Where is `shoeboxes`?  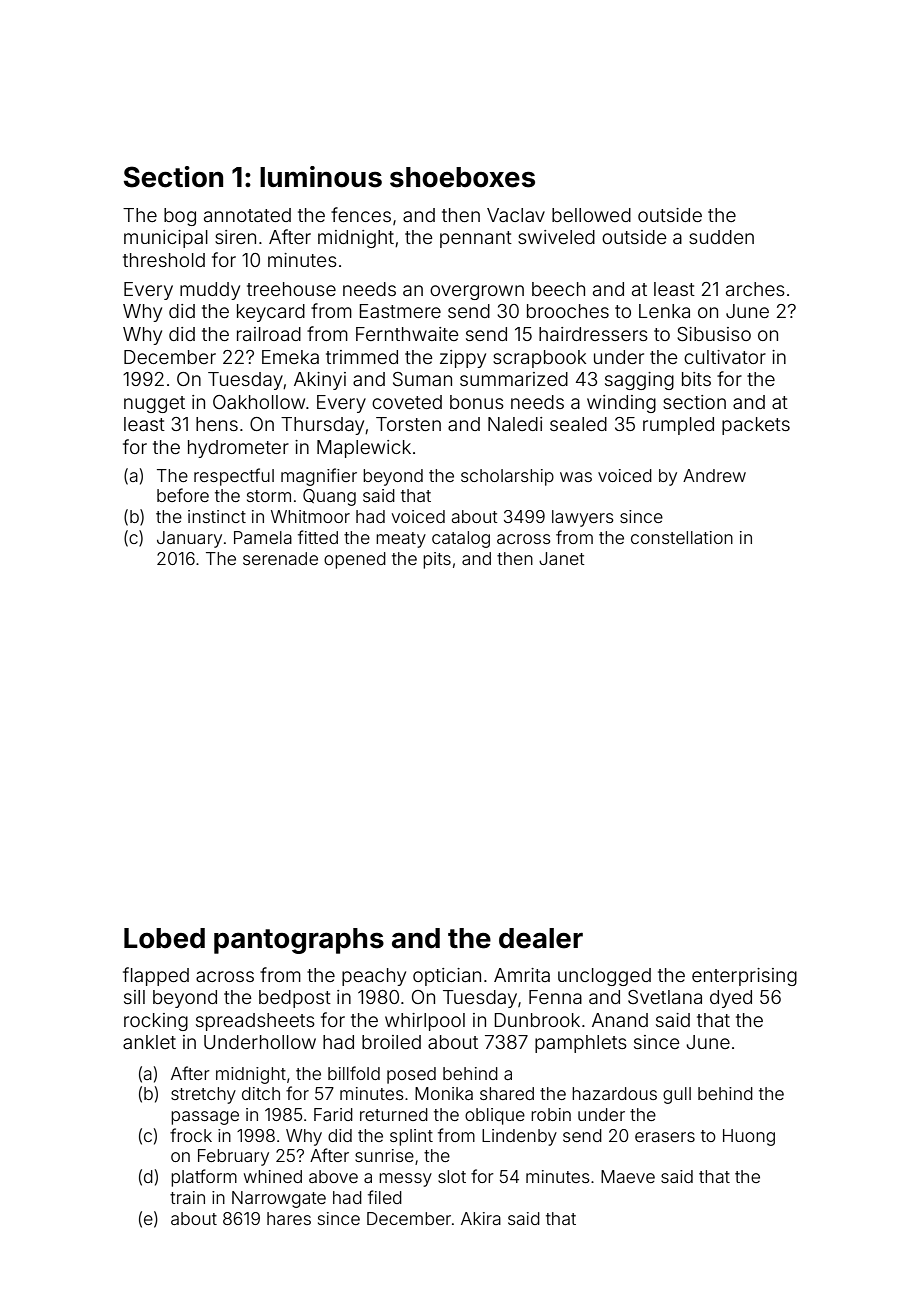
shoeboxes is located at coordinates (462, 177).
